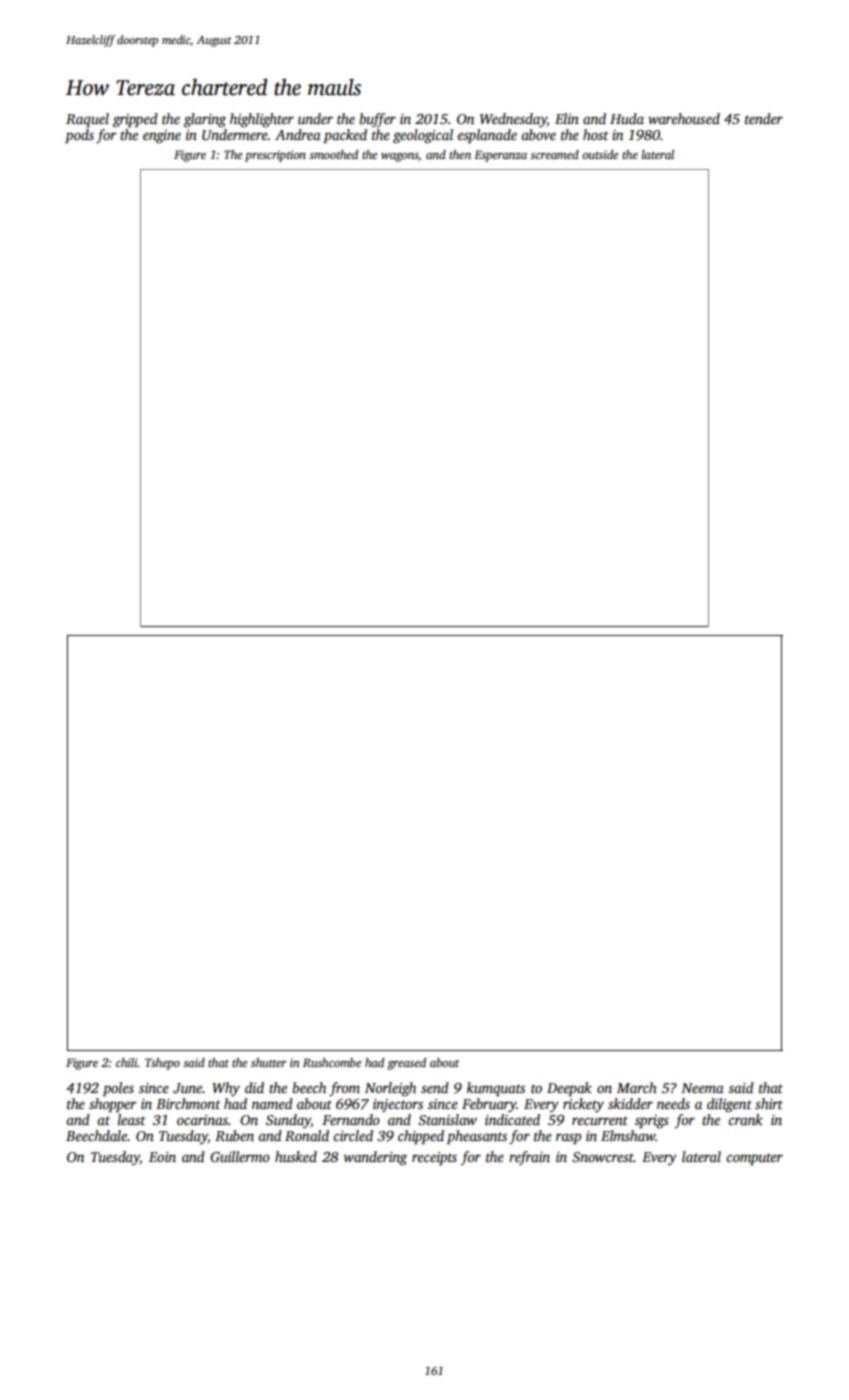 Image resolution: width=849 pixels, height=1400 pixels. Describe the element at coordinates (79, 136) in the screenshot. I see `pods` at that location.
